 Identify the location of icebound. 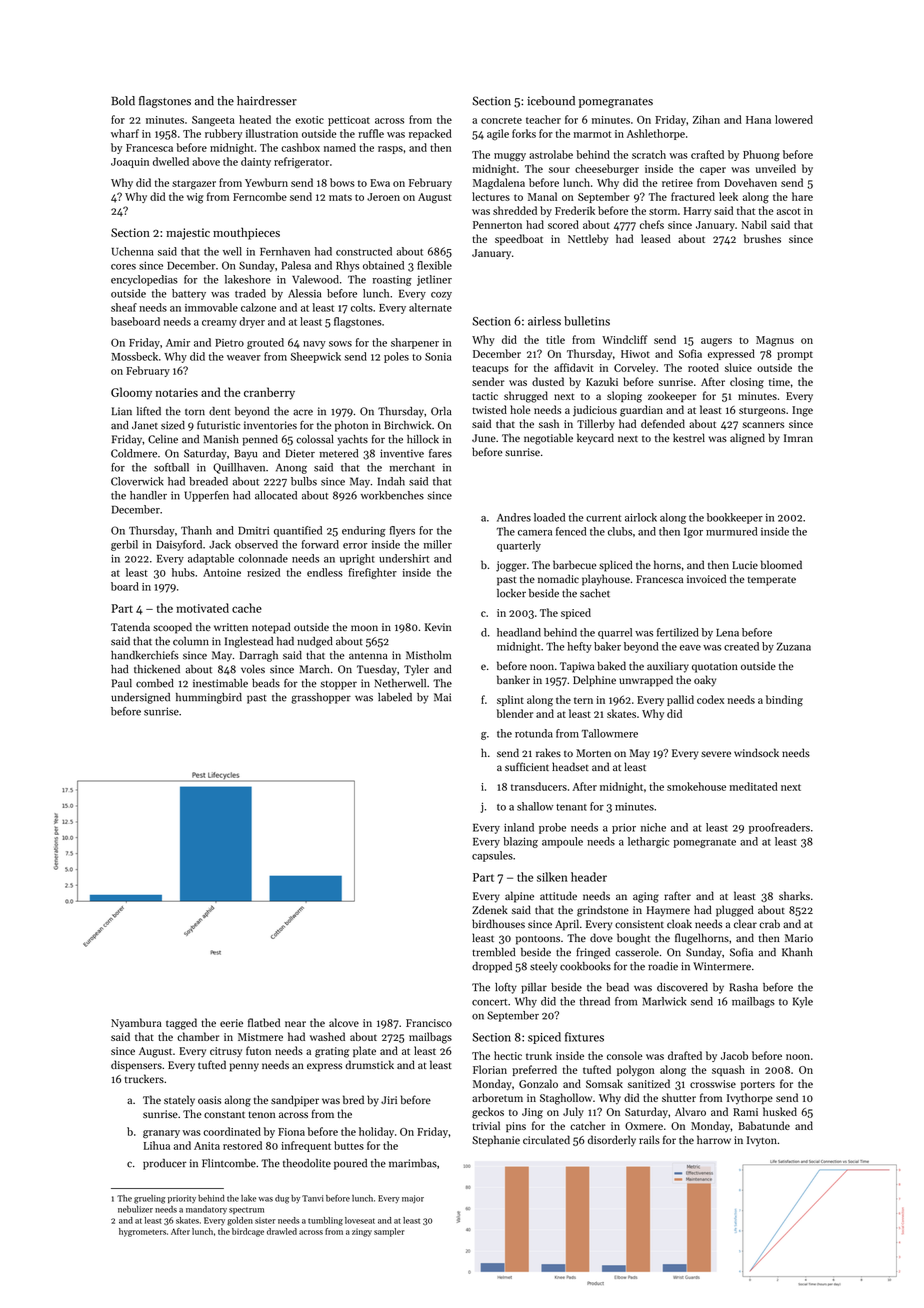
(551, 101).
